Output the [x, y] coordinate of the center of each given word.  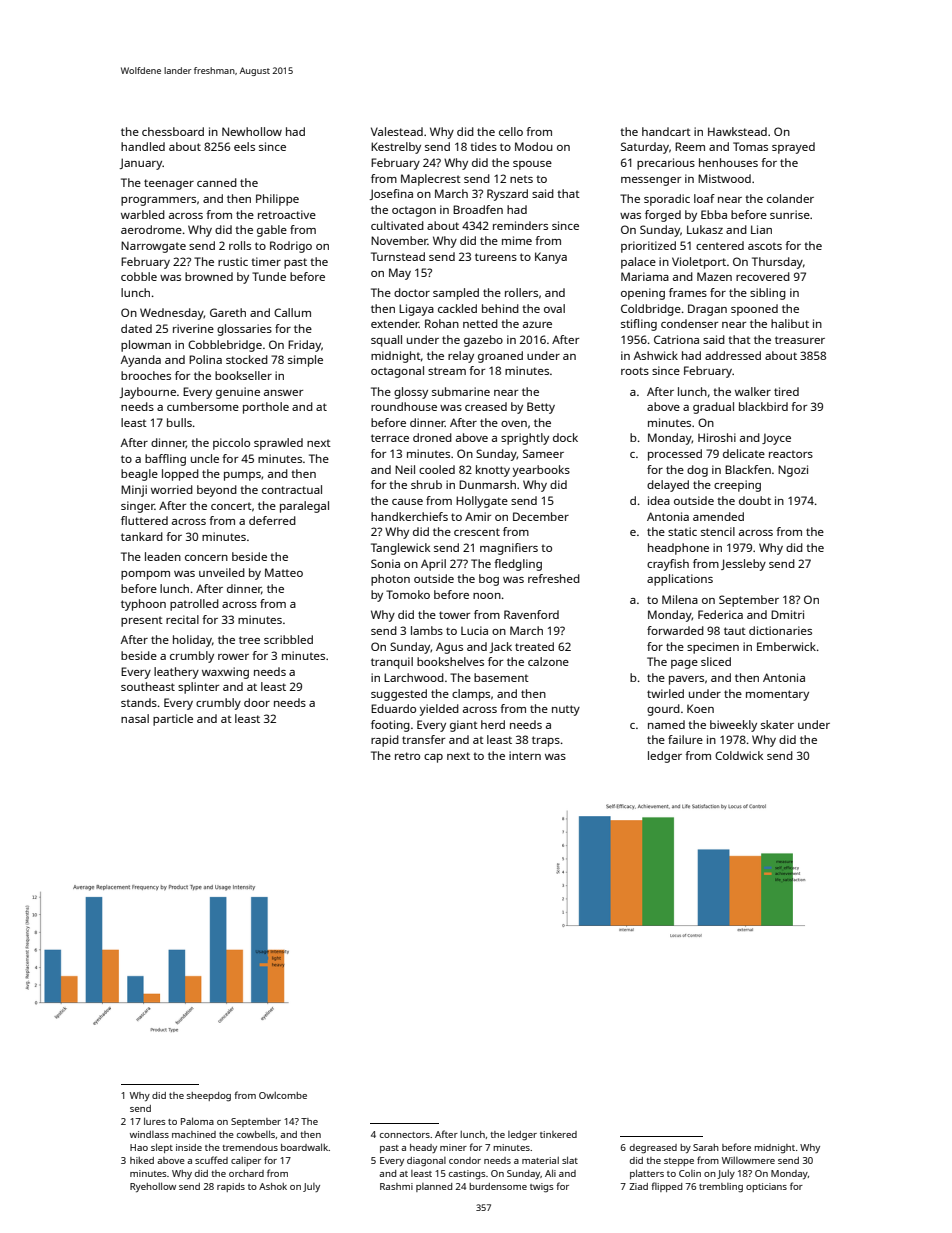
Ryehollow [153, 1187]
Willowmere [748, 1160]
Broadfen [478, 209]
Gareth [228, 312]
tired [786, 391]
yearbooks [541, 471]
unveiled [222, 572]
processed [675, 455]
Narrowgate [153, 247]
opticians [766, 1187]
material [540, 1160]
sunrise [790, 214]
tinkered [558, 1134]
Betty [541, 408]
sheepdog [209, 1097]
